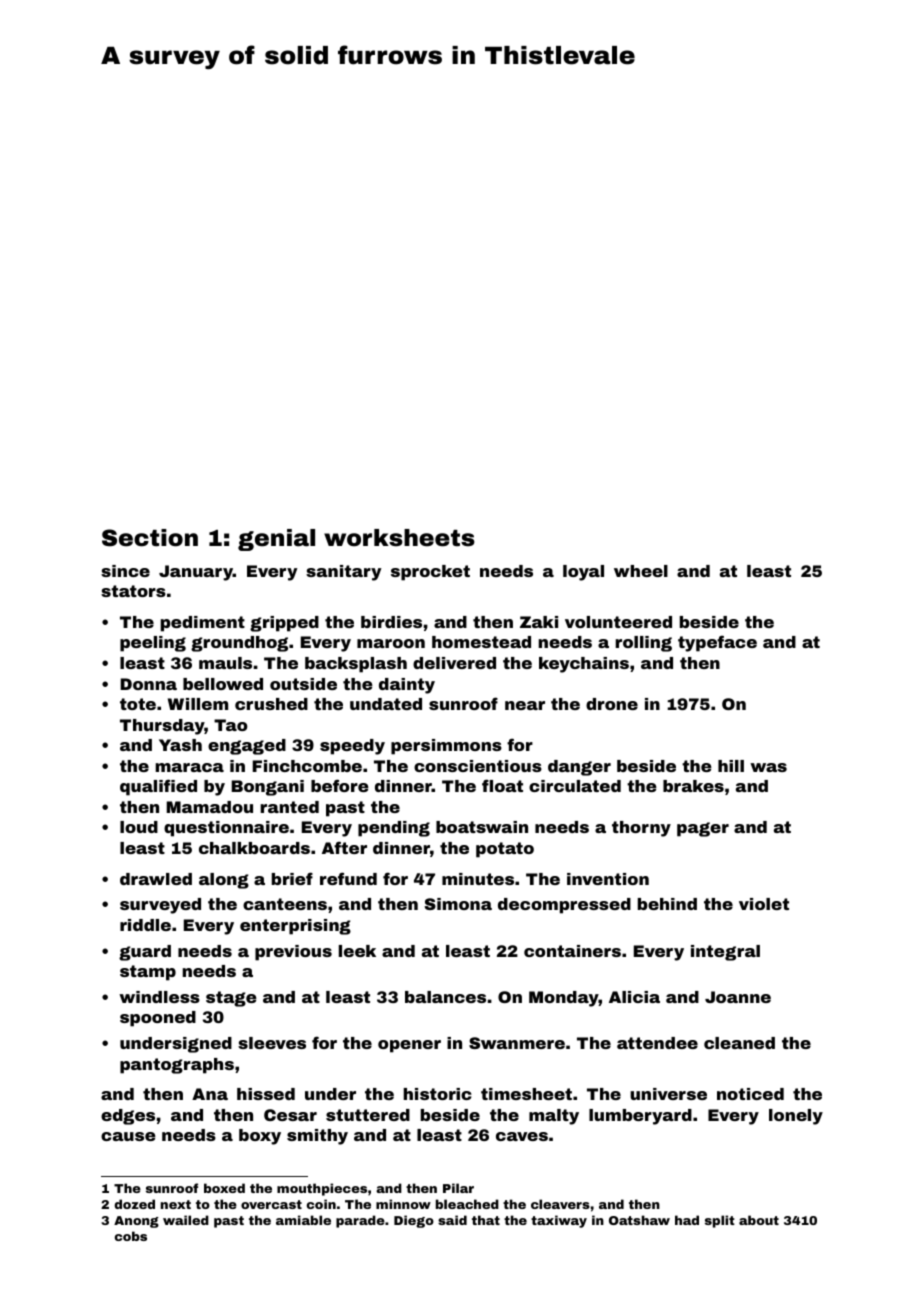 Image resolution: width=924 pixels, height=1308 pixels. Describe the element at coordinates (738, 997) in the page. I see `Joanne` at that location.
